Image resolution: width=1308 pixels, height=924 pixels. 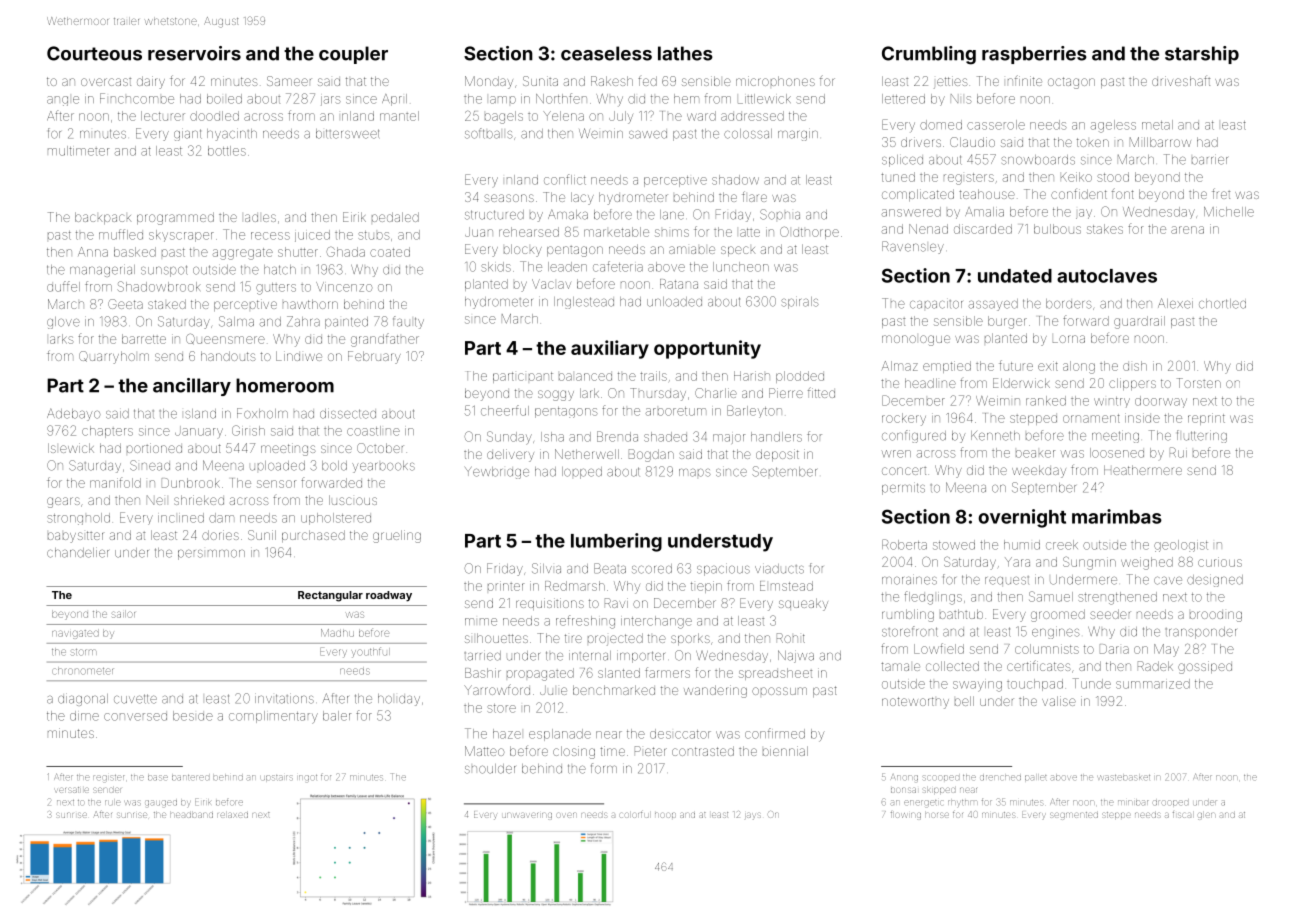 What do you see at coordinates (616, 603) in the page?
I see `Ravi` at bounding box center [616, 603].
